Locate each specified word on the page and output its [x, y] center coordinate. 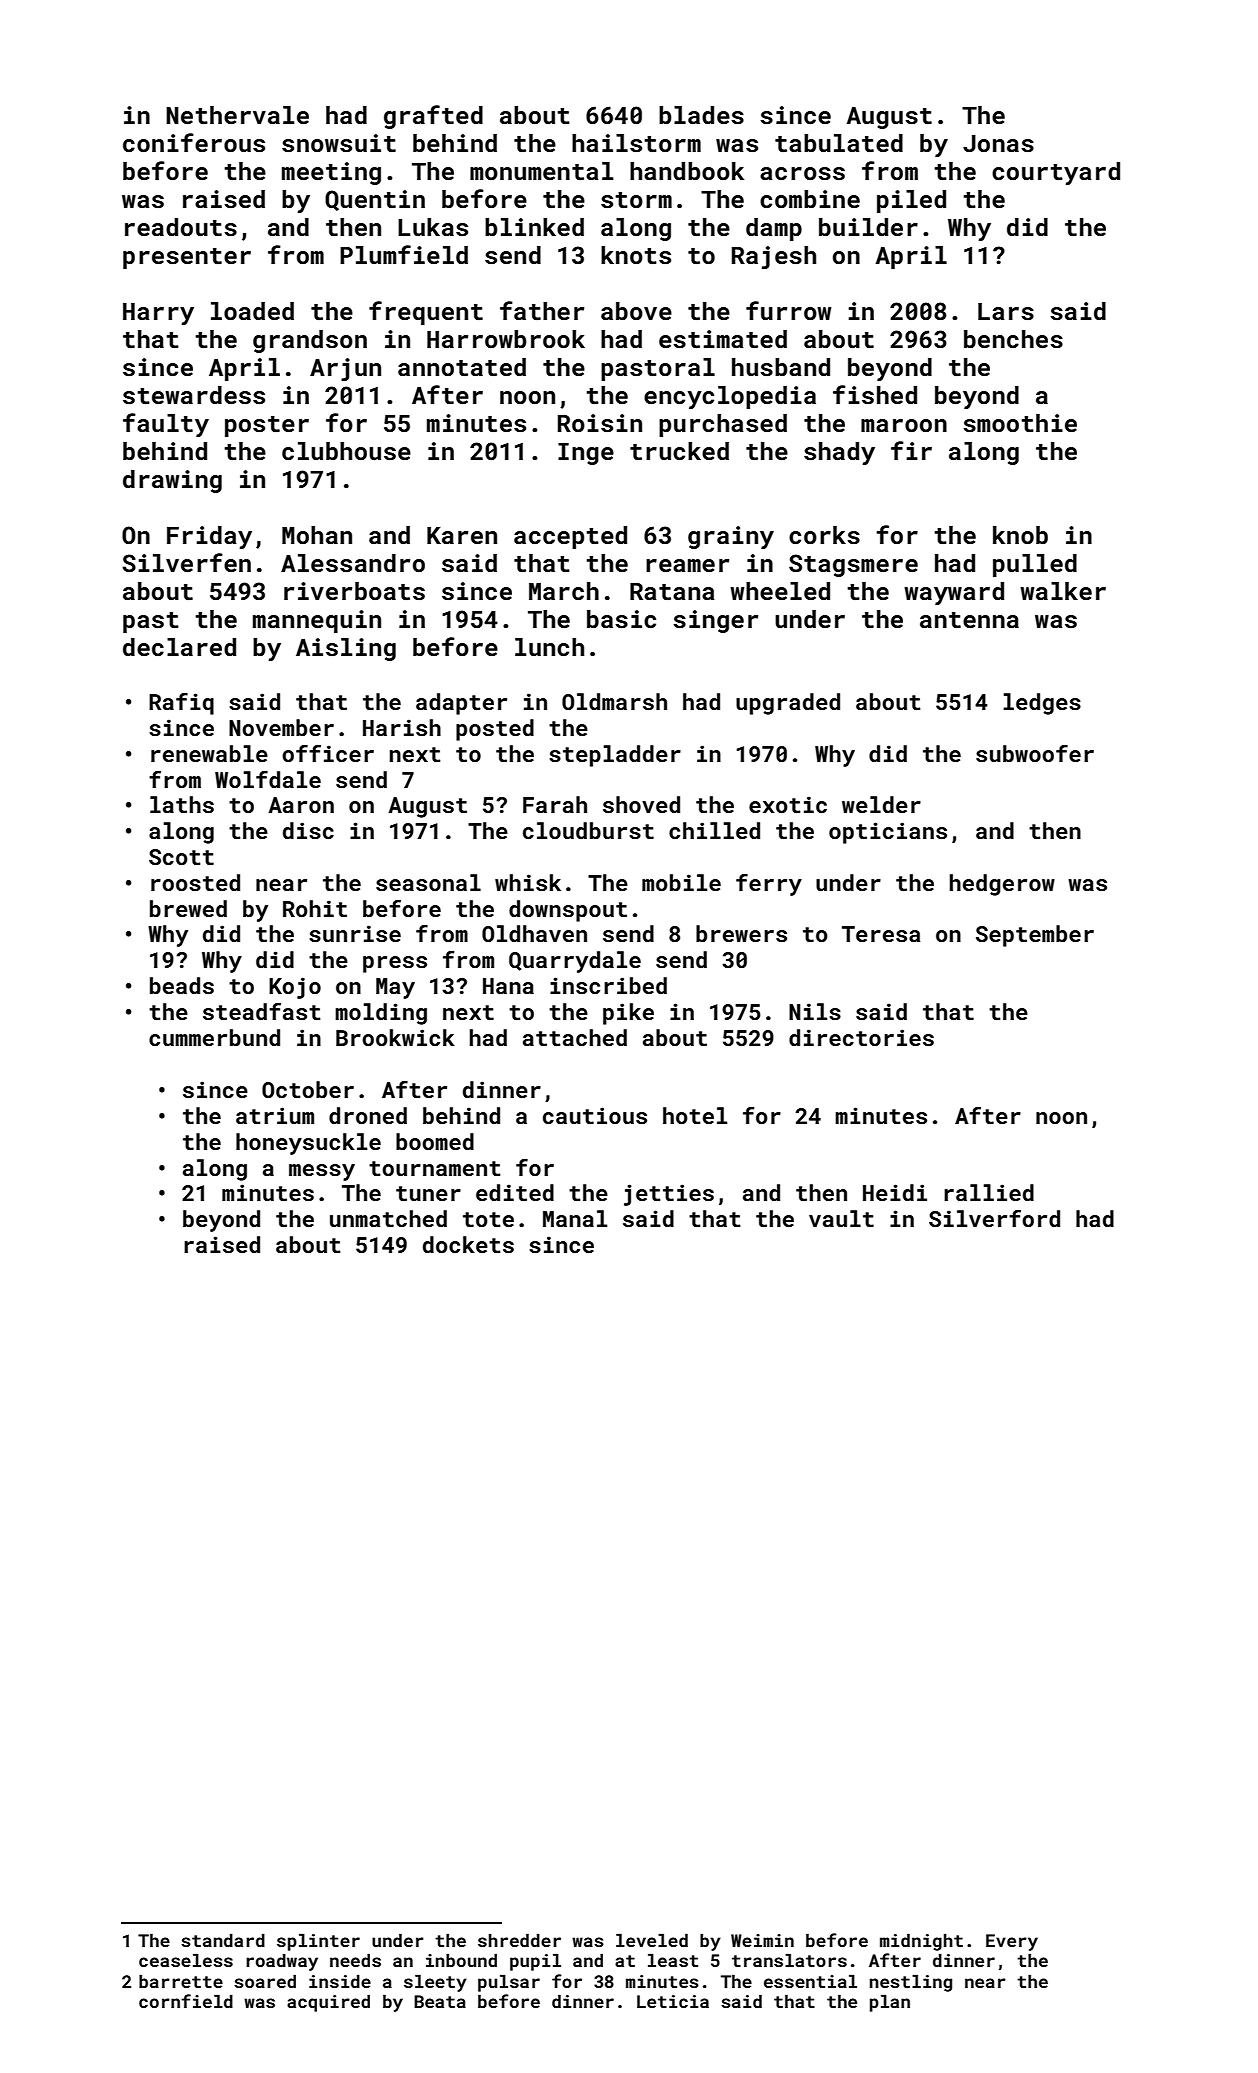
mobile [681, 882]
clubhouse [346, 451]
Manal [575, 1218]
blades [701, 115]
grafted [433, 117]
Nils [815, 1011]
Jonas [998, 144]
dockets [468, 1244]
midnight [921, 1942]
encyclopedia [730, 397]
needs [355, 1960]
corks [824, 535]
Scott [181, 857]
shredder [519, 1940]
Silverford [994, 1218]
